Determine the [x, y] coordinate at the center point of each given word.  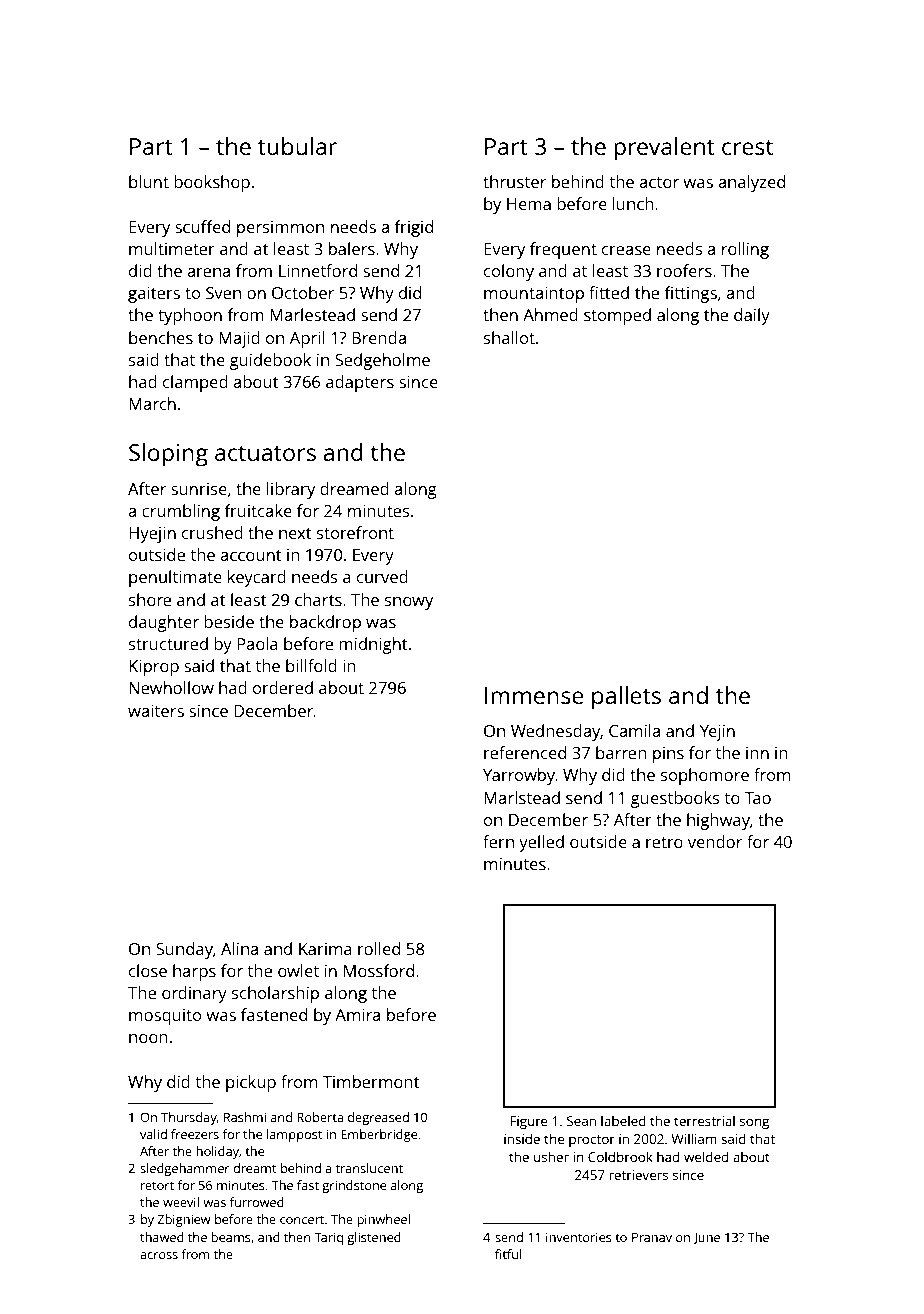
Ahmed [550, 314]
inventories [578, 1237]
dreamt [255, 1168]
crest [747, 147]
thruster [514, 181]
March [152, 403]
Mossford [379, 970]
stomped [617, 316]
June [706, 1239]
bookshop [212, 183]
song [754, 1123]
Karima [325, 949]
